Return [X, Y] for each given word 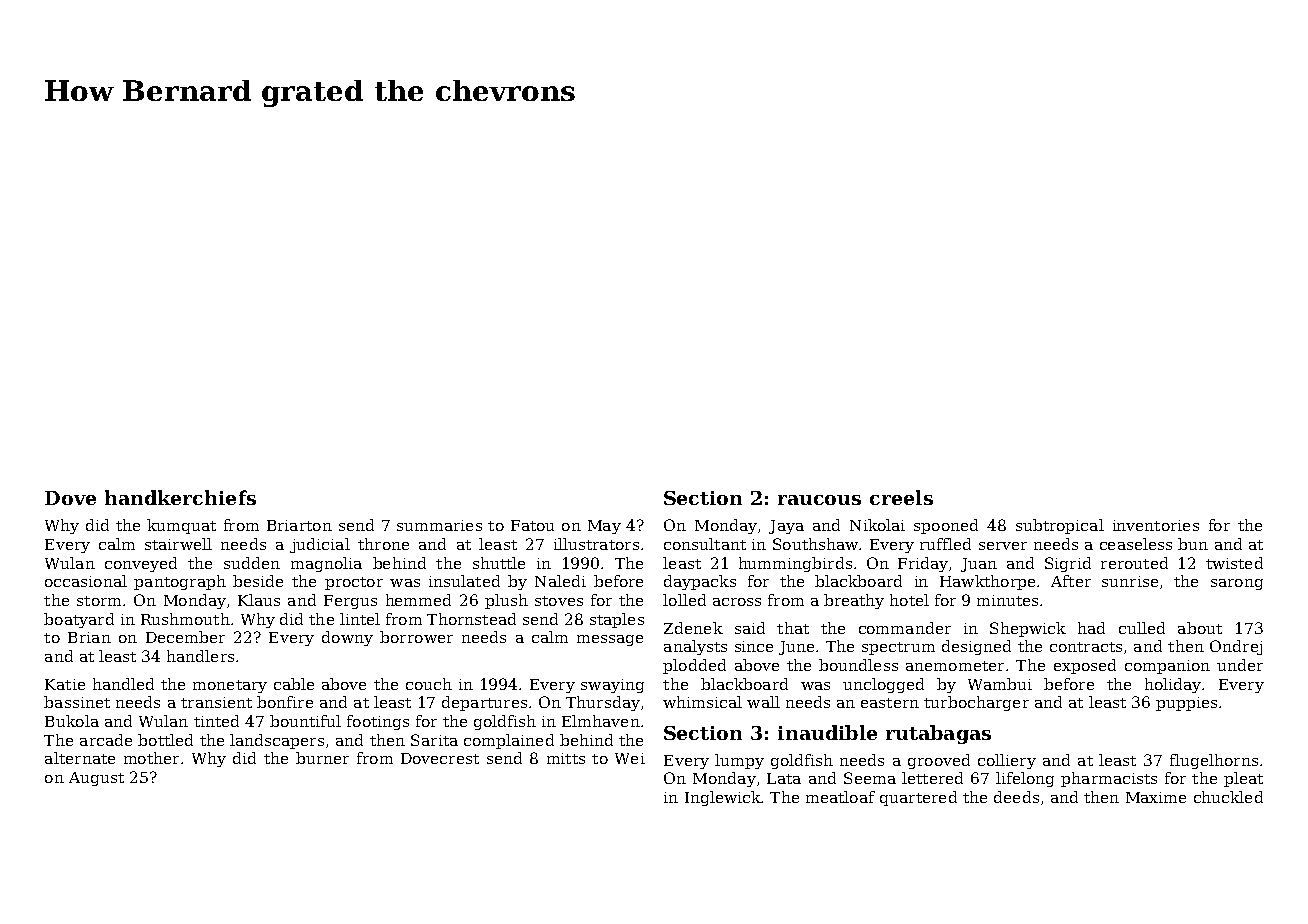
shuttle [499, 563]
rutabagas [938, 734]
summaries [439, 525]
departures [484, 703]
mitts [566, 758]
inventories [1156, 525]
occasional [86, 581]
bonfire [285, 702]
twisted [1234, 563]
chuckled [1228, 797]
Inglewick [723, 798]
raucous [819, 500]
